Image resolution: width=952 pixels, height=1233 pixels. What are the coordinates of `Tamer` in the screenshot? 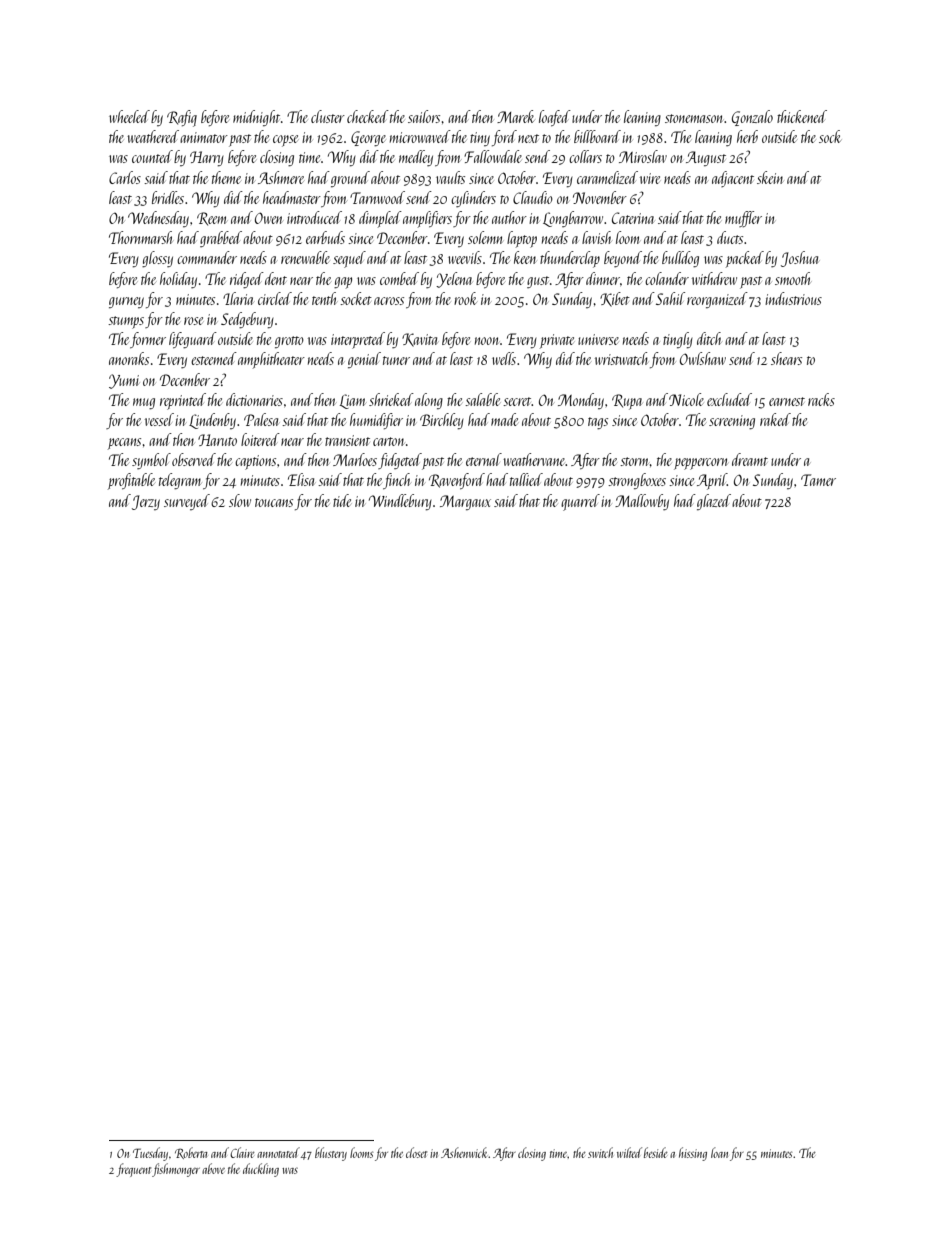 It's located at (818, 480).
